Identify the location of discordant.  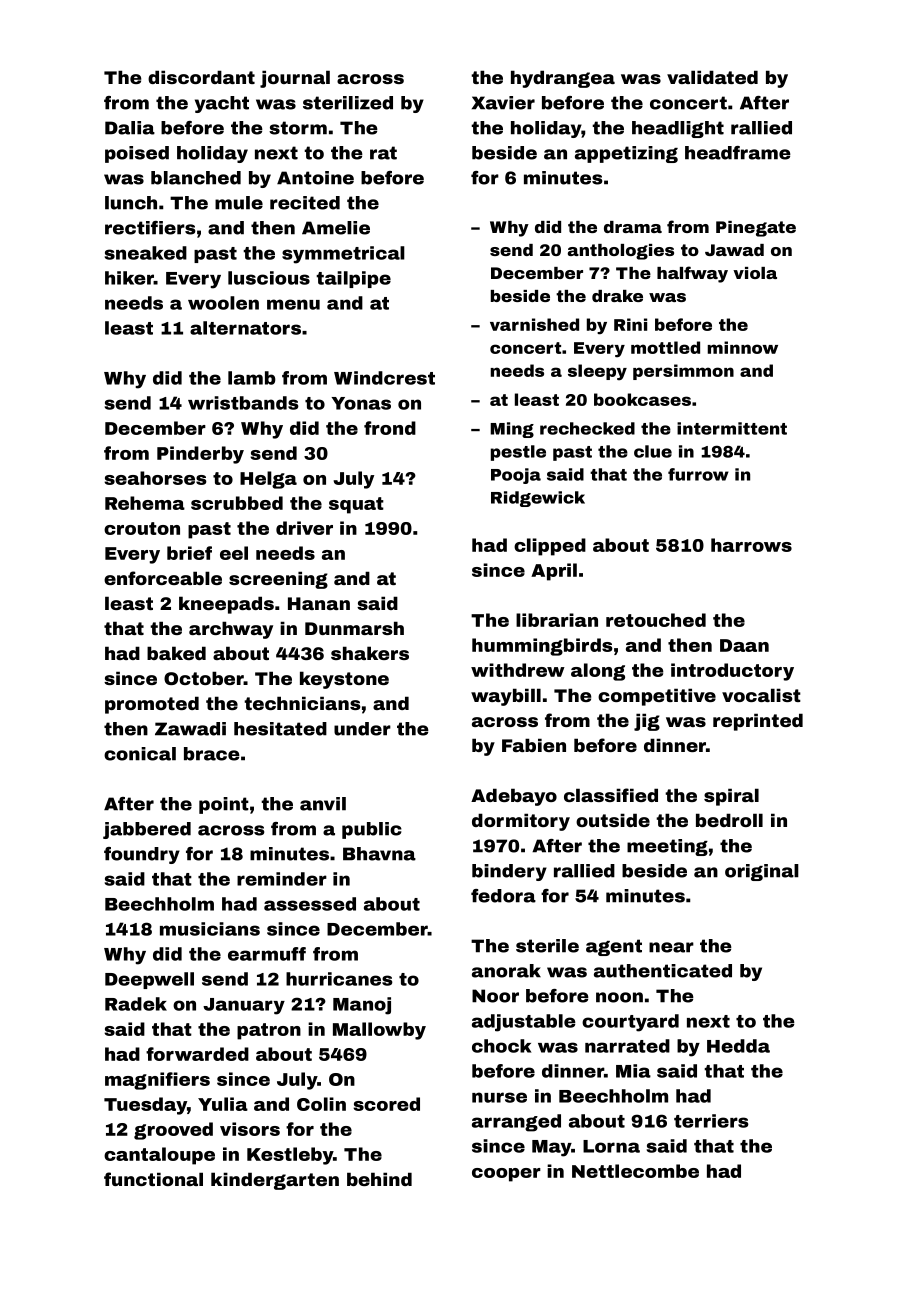
(201, 77).
